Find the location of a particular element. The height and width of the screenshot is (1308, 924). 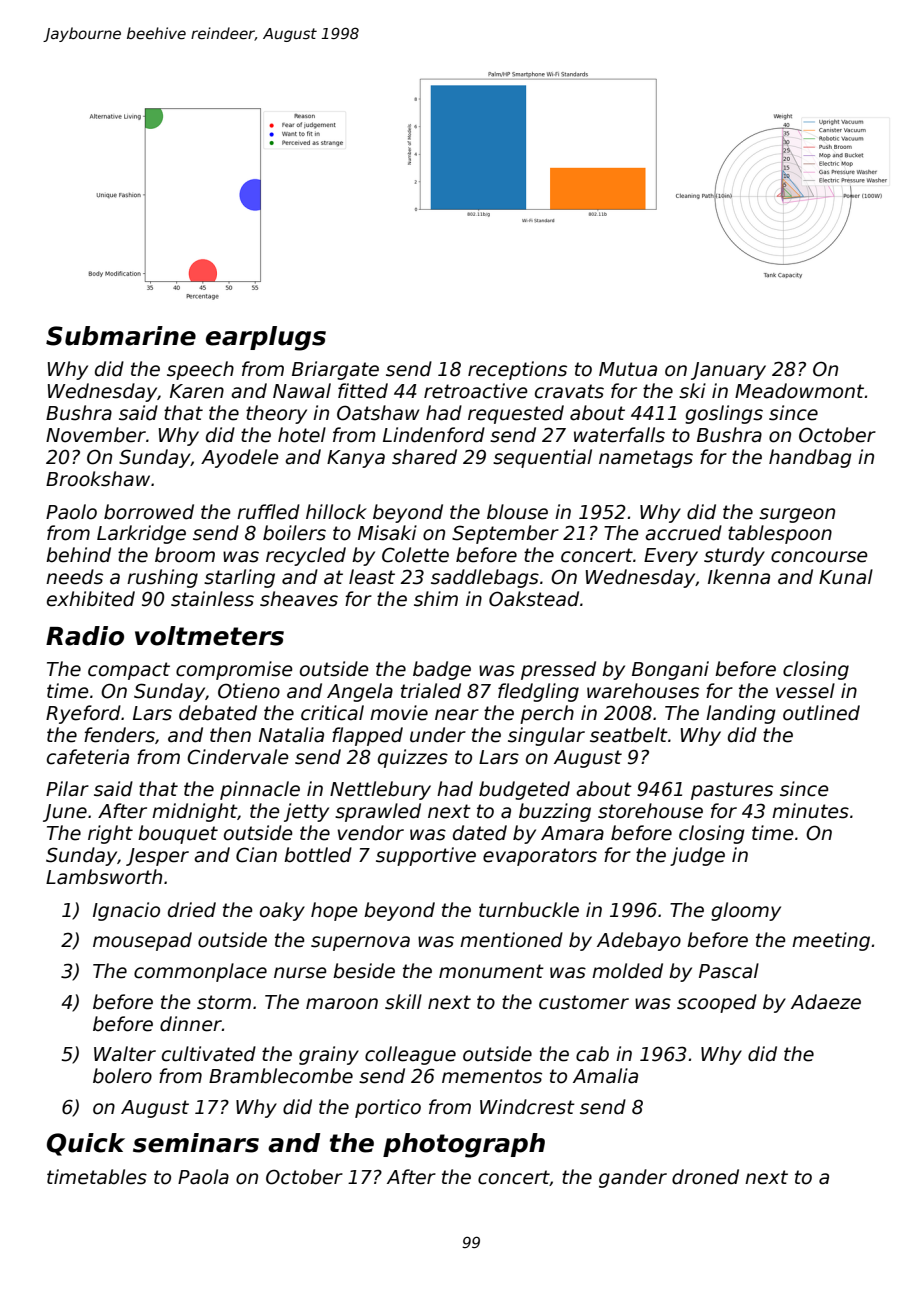

seminars is located at coordinates (196, 1143).
